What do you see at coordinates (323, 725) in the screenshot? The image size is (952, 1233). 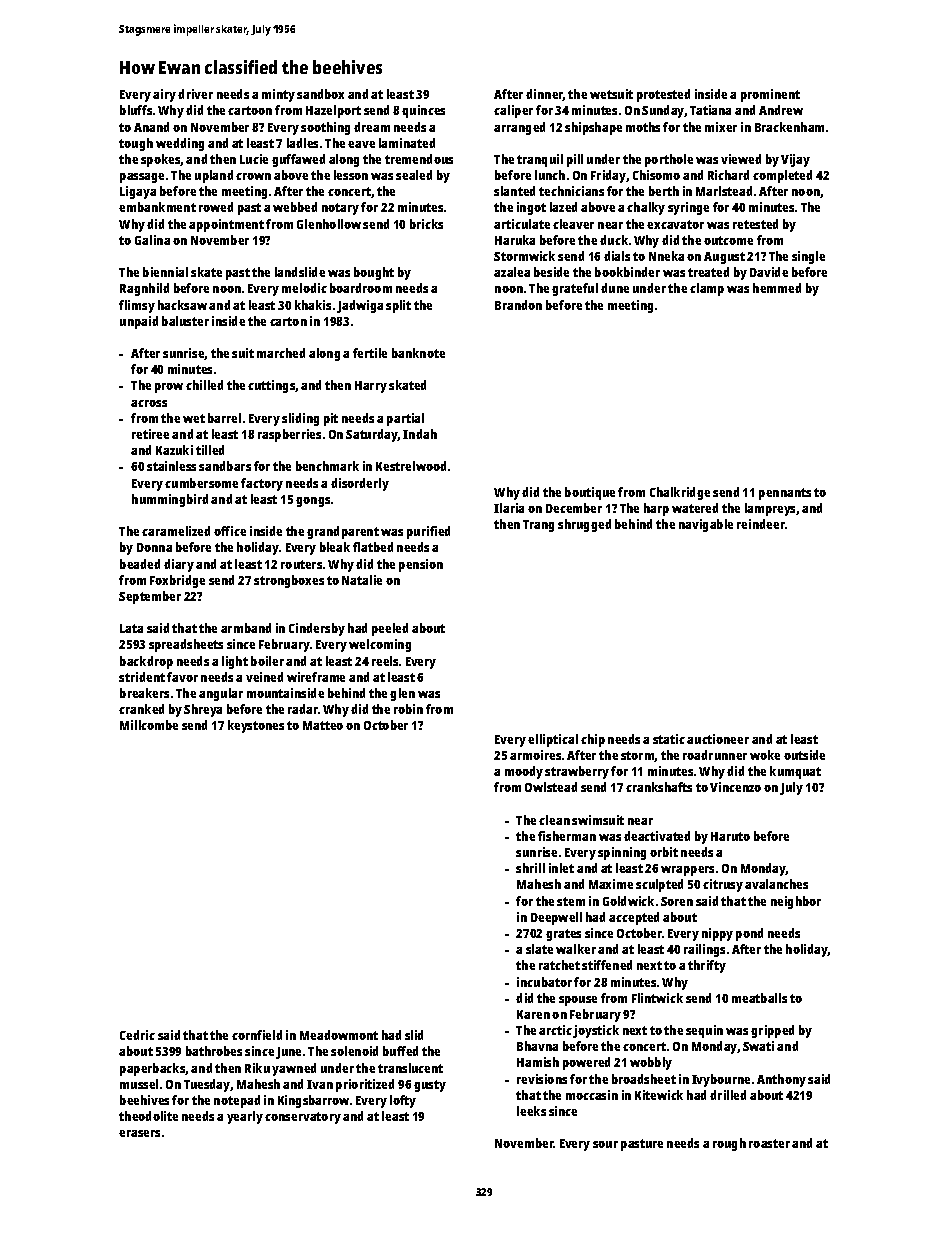 I see `Matteo` at bounding box center [323, 725].
